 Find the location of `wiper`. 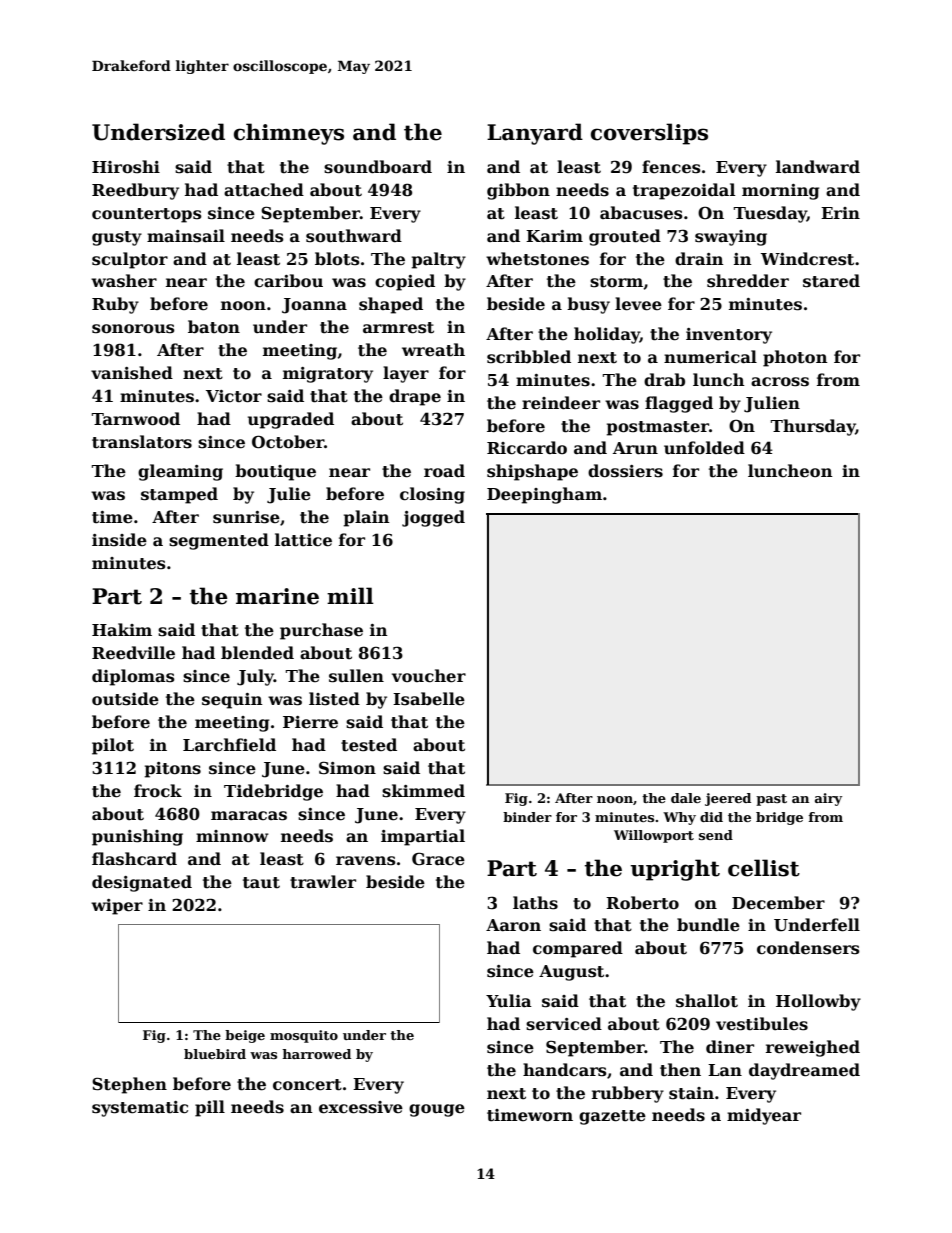

wiper is located at coordinates (117, 907).
